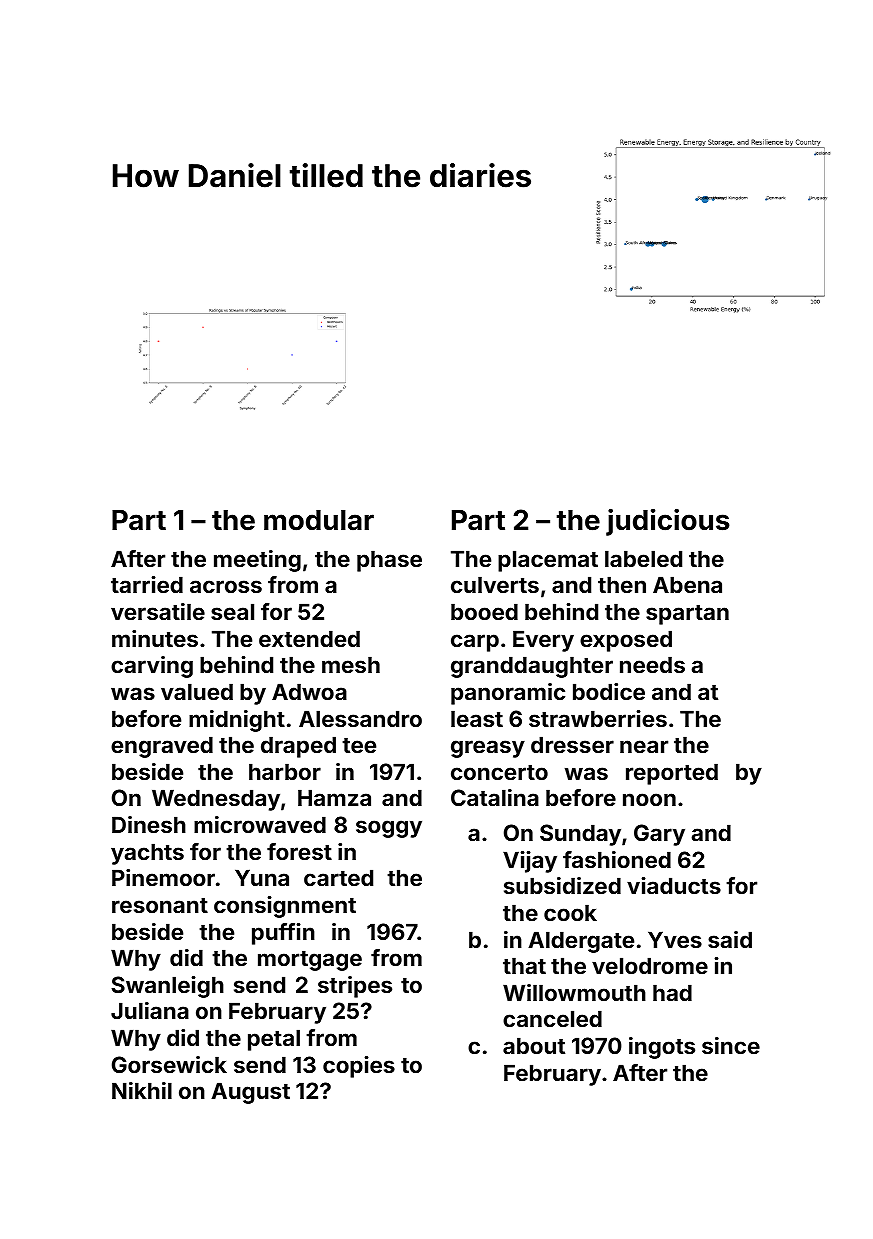  I want to click on concerto, so click(499, 772).
